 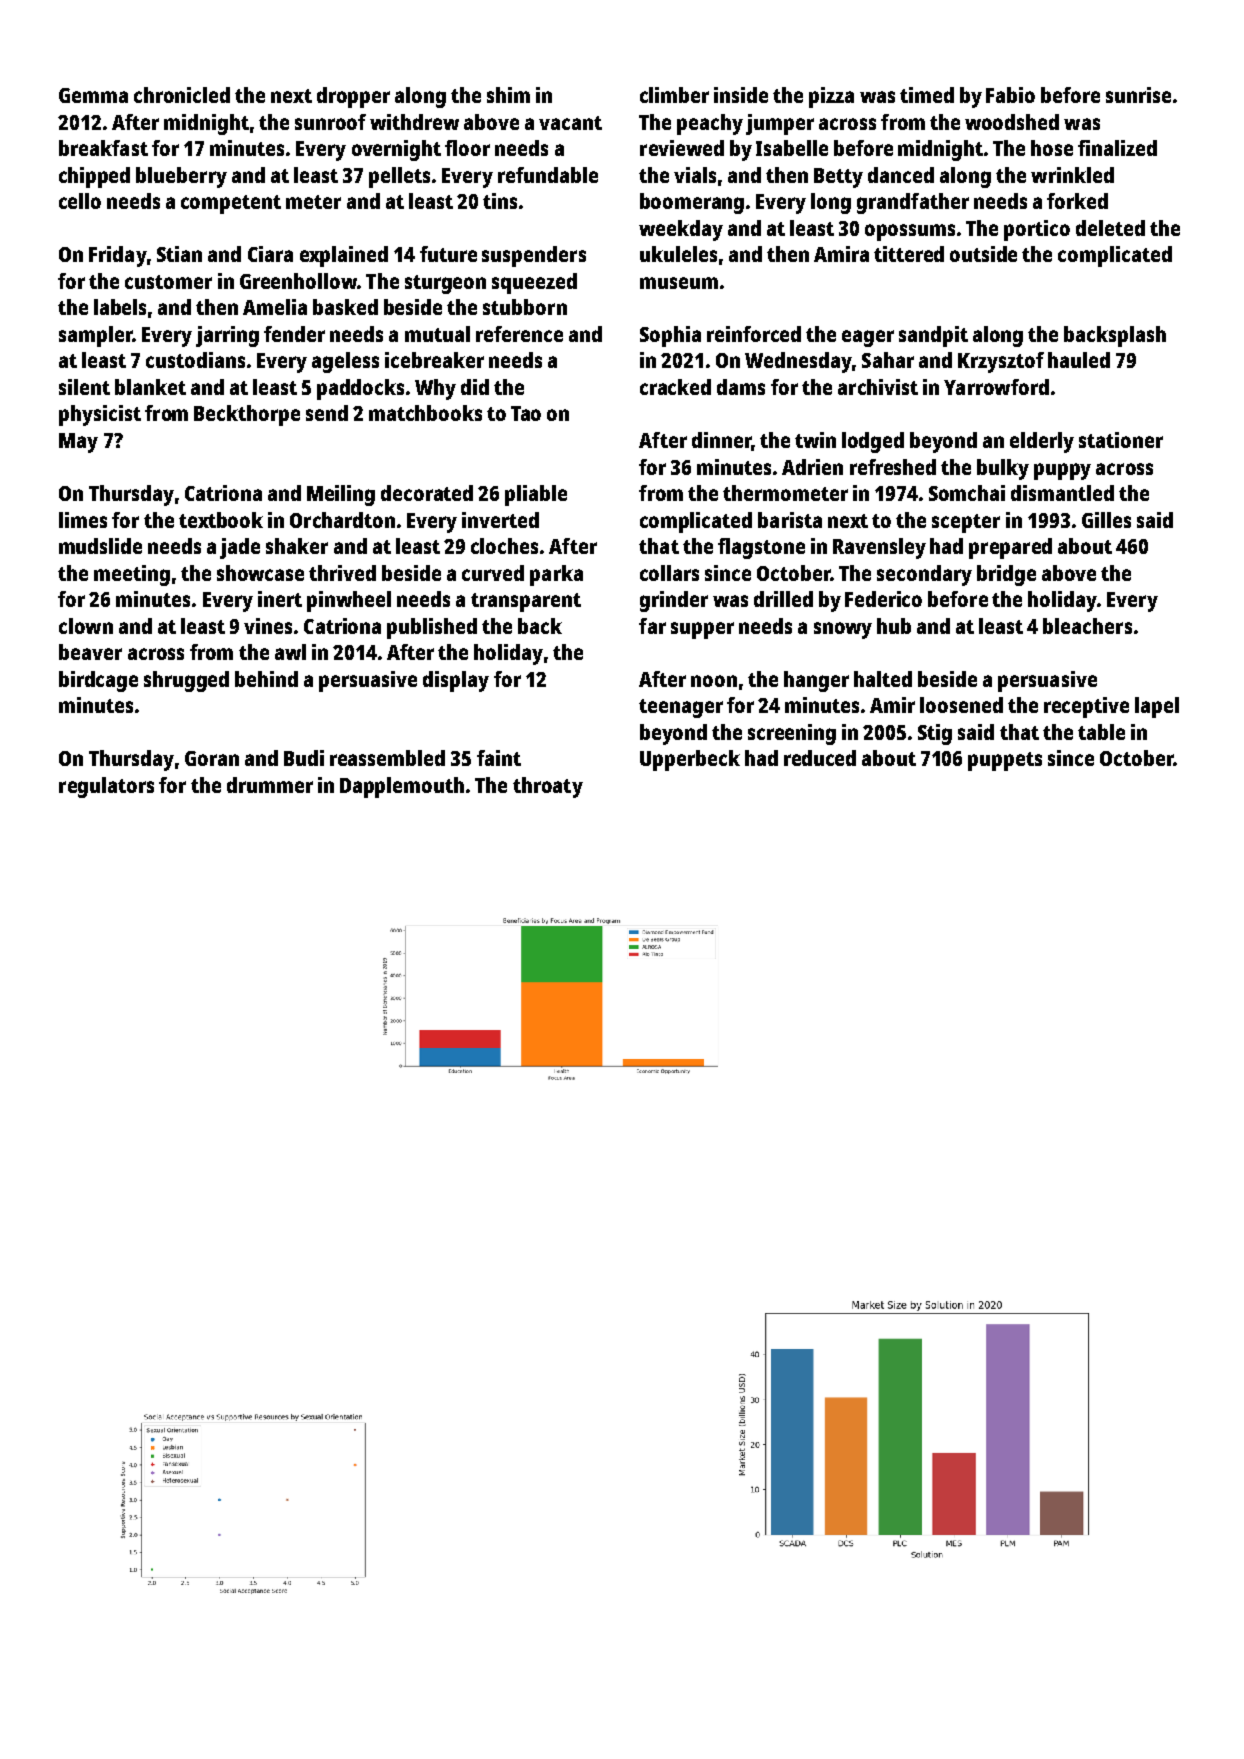 I want to click on faint, so click(x=499, y=758).
